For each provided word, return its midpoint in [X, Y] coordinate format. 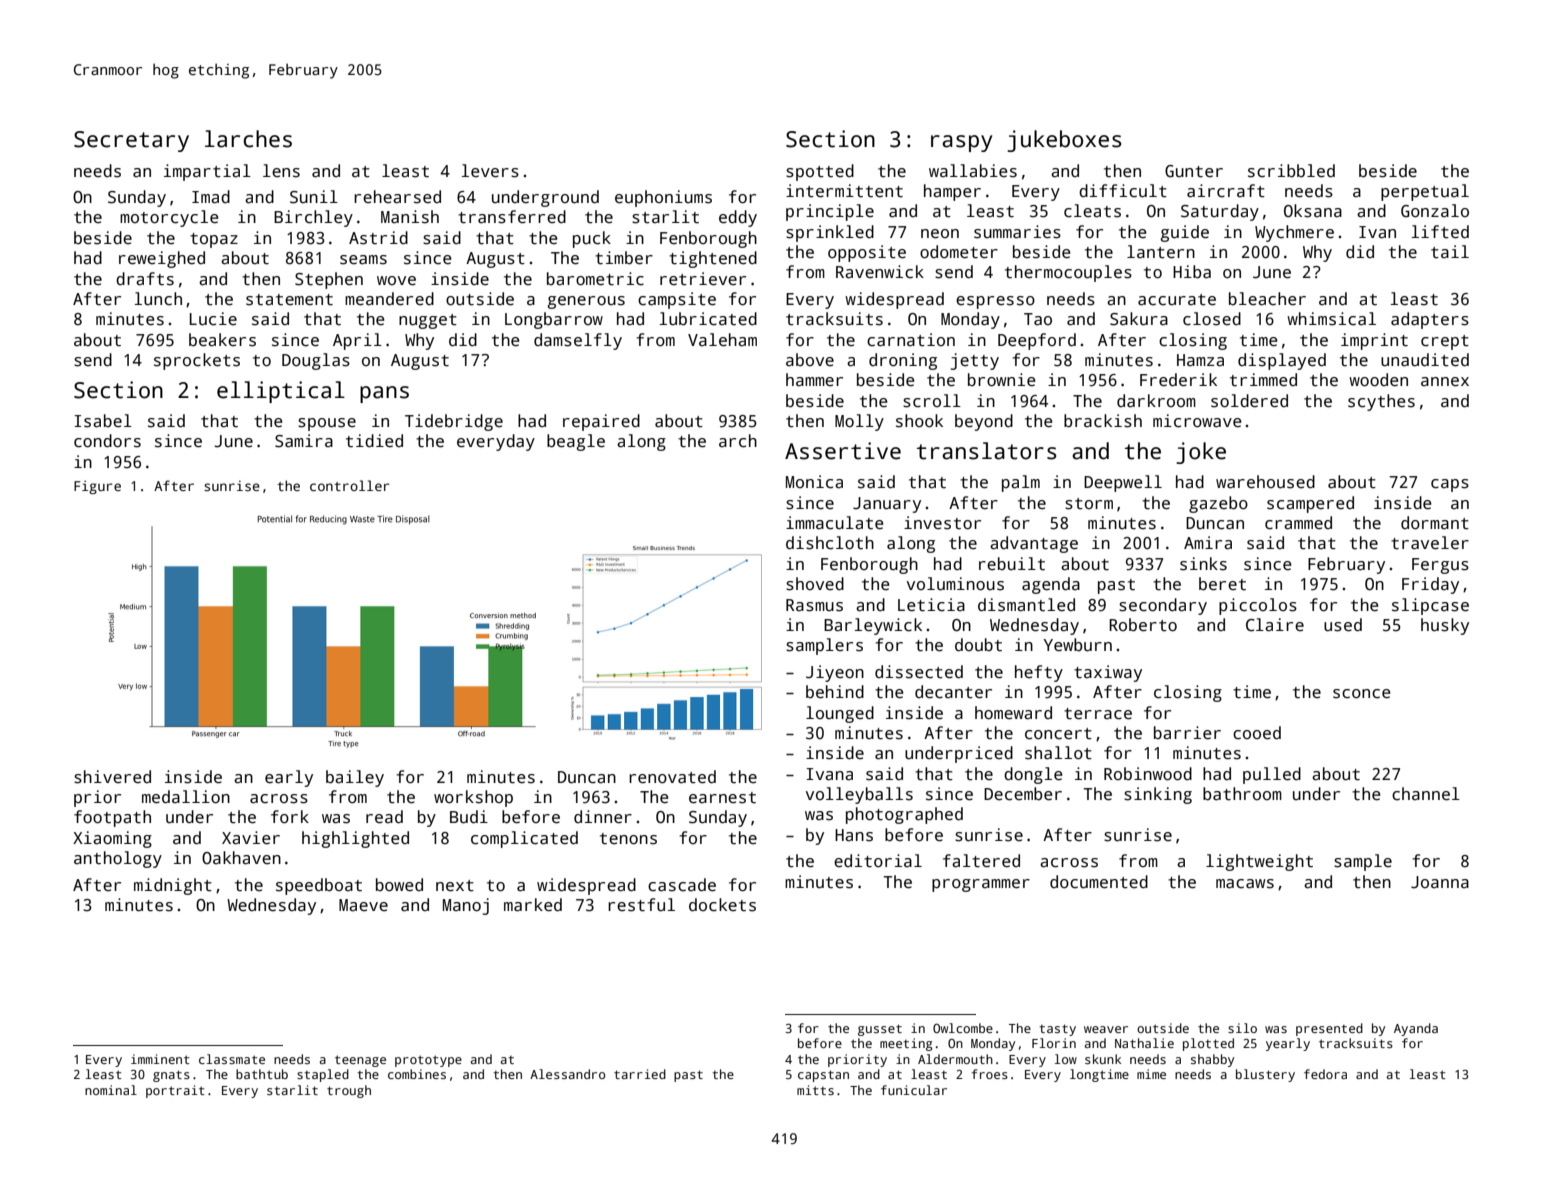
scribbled [1291, 171]
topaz [214, 240]
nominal [111, 1090]
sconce [1362, 694]
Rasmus [814, 605]
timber [624, 258]
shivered [112, 777]
